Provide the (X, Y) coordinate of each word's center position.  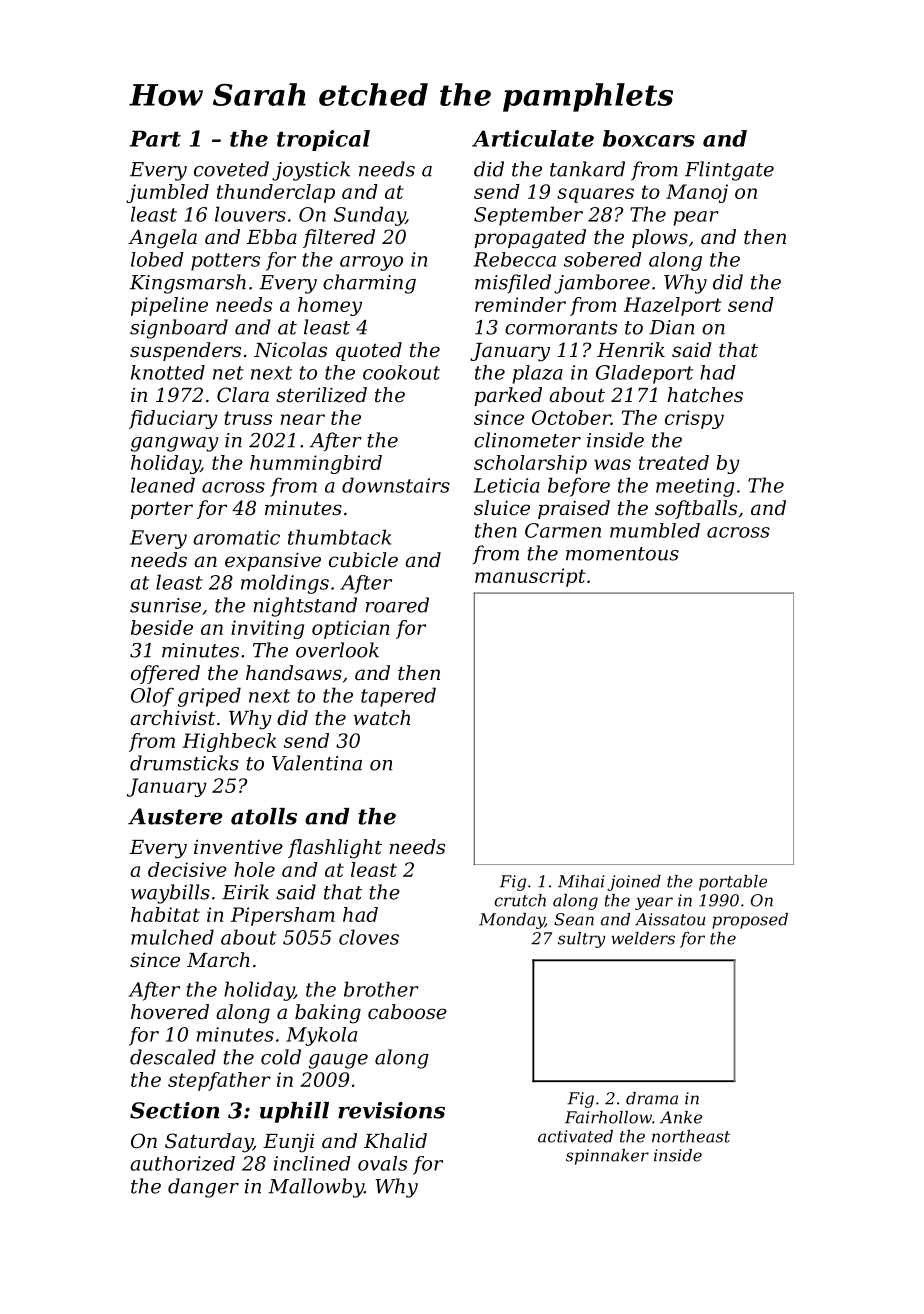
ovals (382, 1163)
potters (225, 262)
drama (652, 1098)
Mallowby (316, 1188)
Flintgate (729, 171)
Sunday (370, 216)
